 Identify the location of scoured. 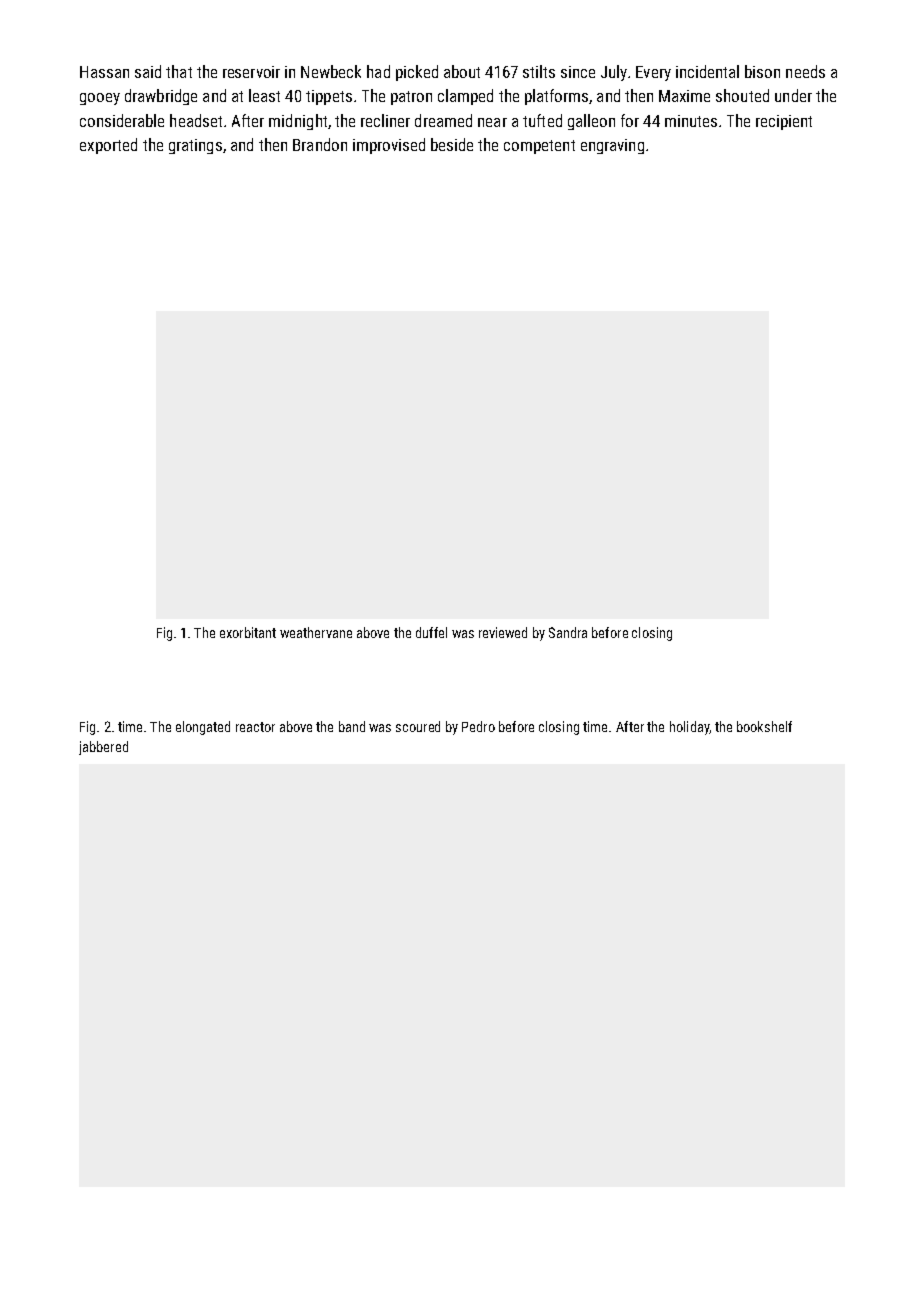
(418, 726).
